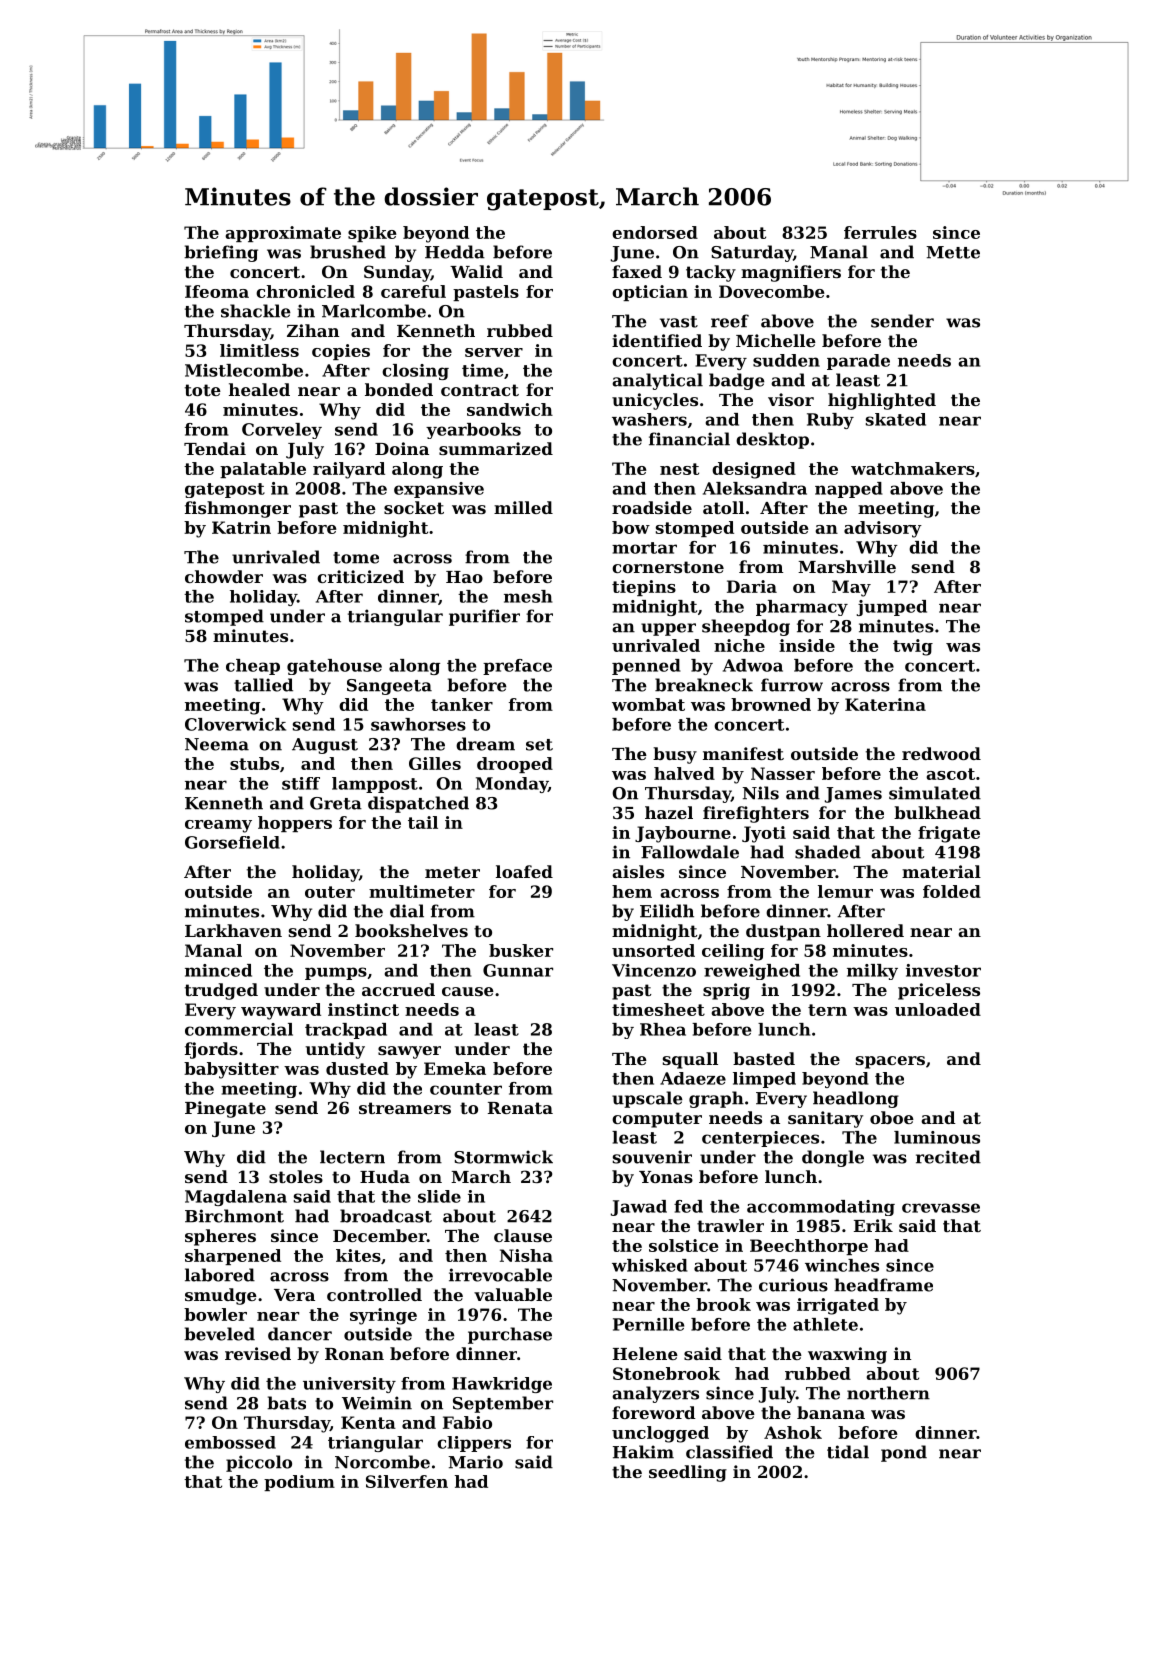 This image has height=1654, width=1165. Describe the element at coordinates (233, 930) in the image. I see `Larkhaven` at that location.
